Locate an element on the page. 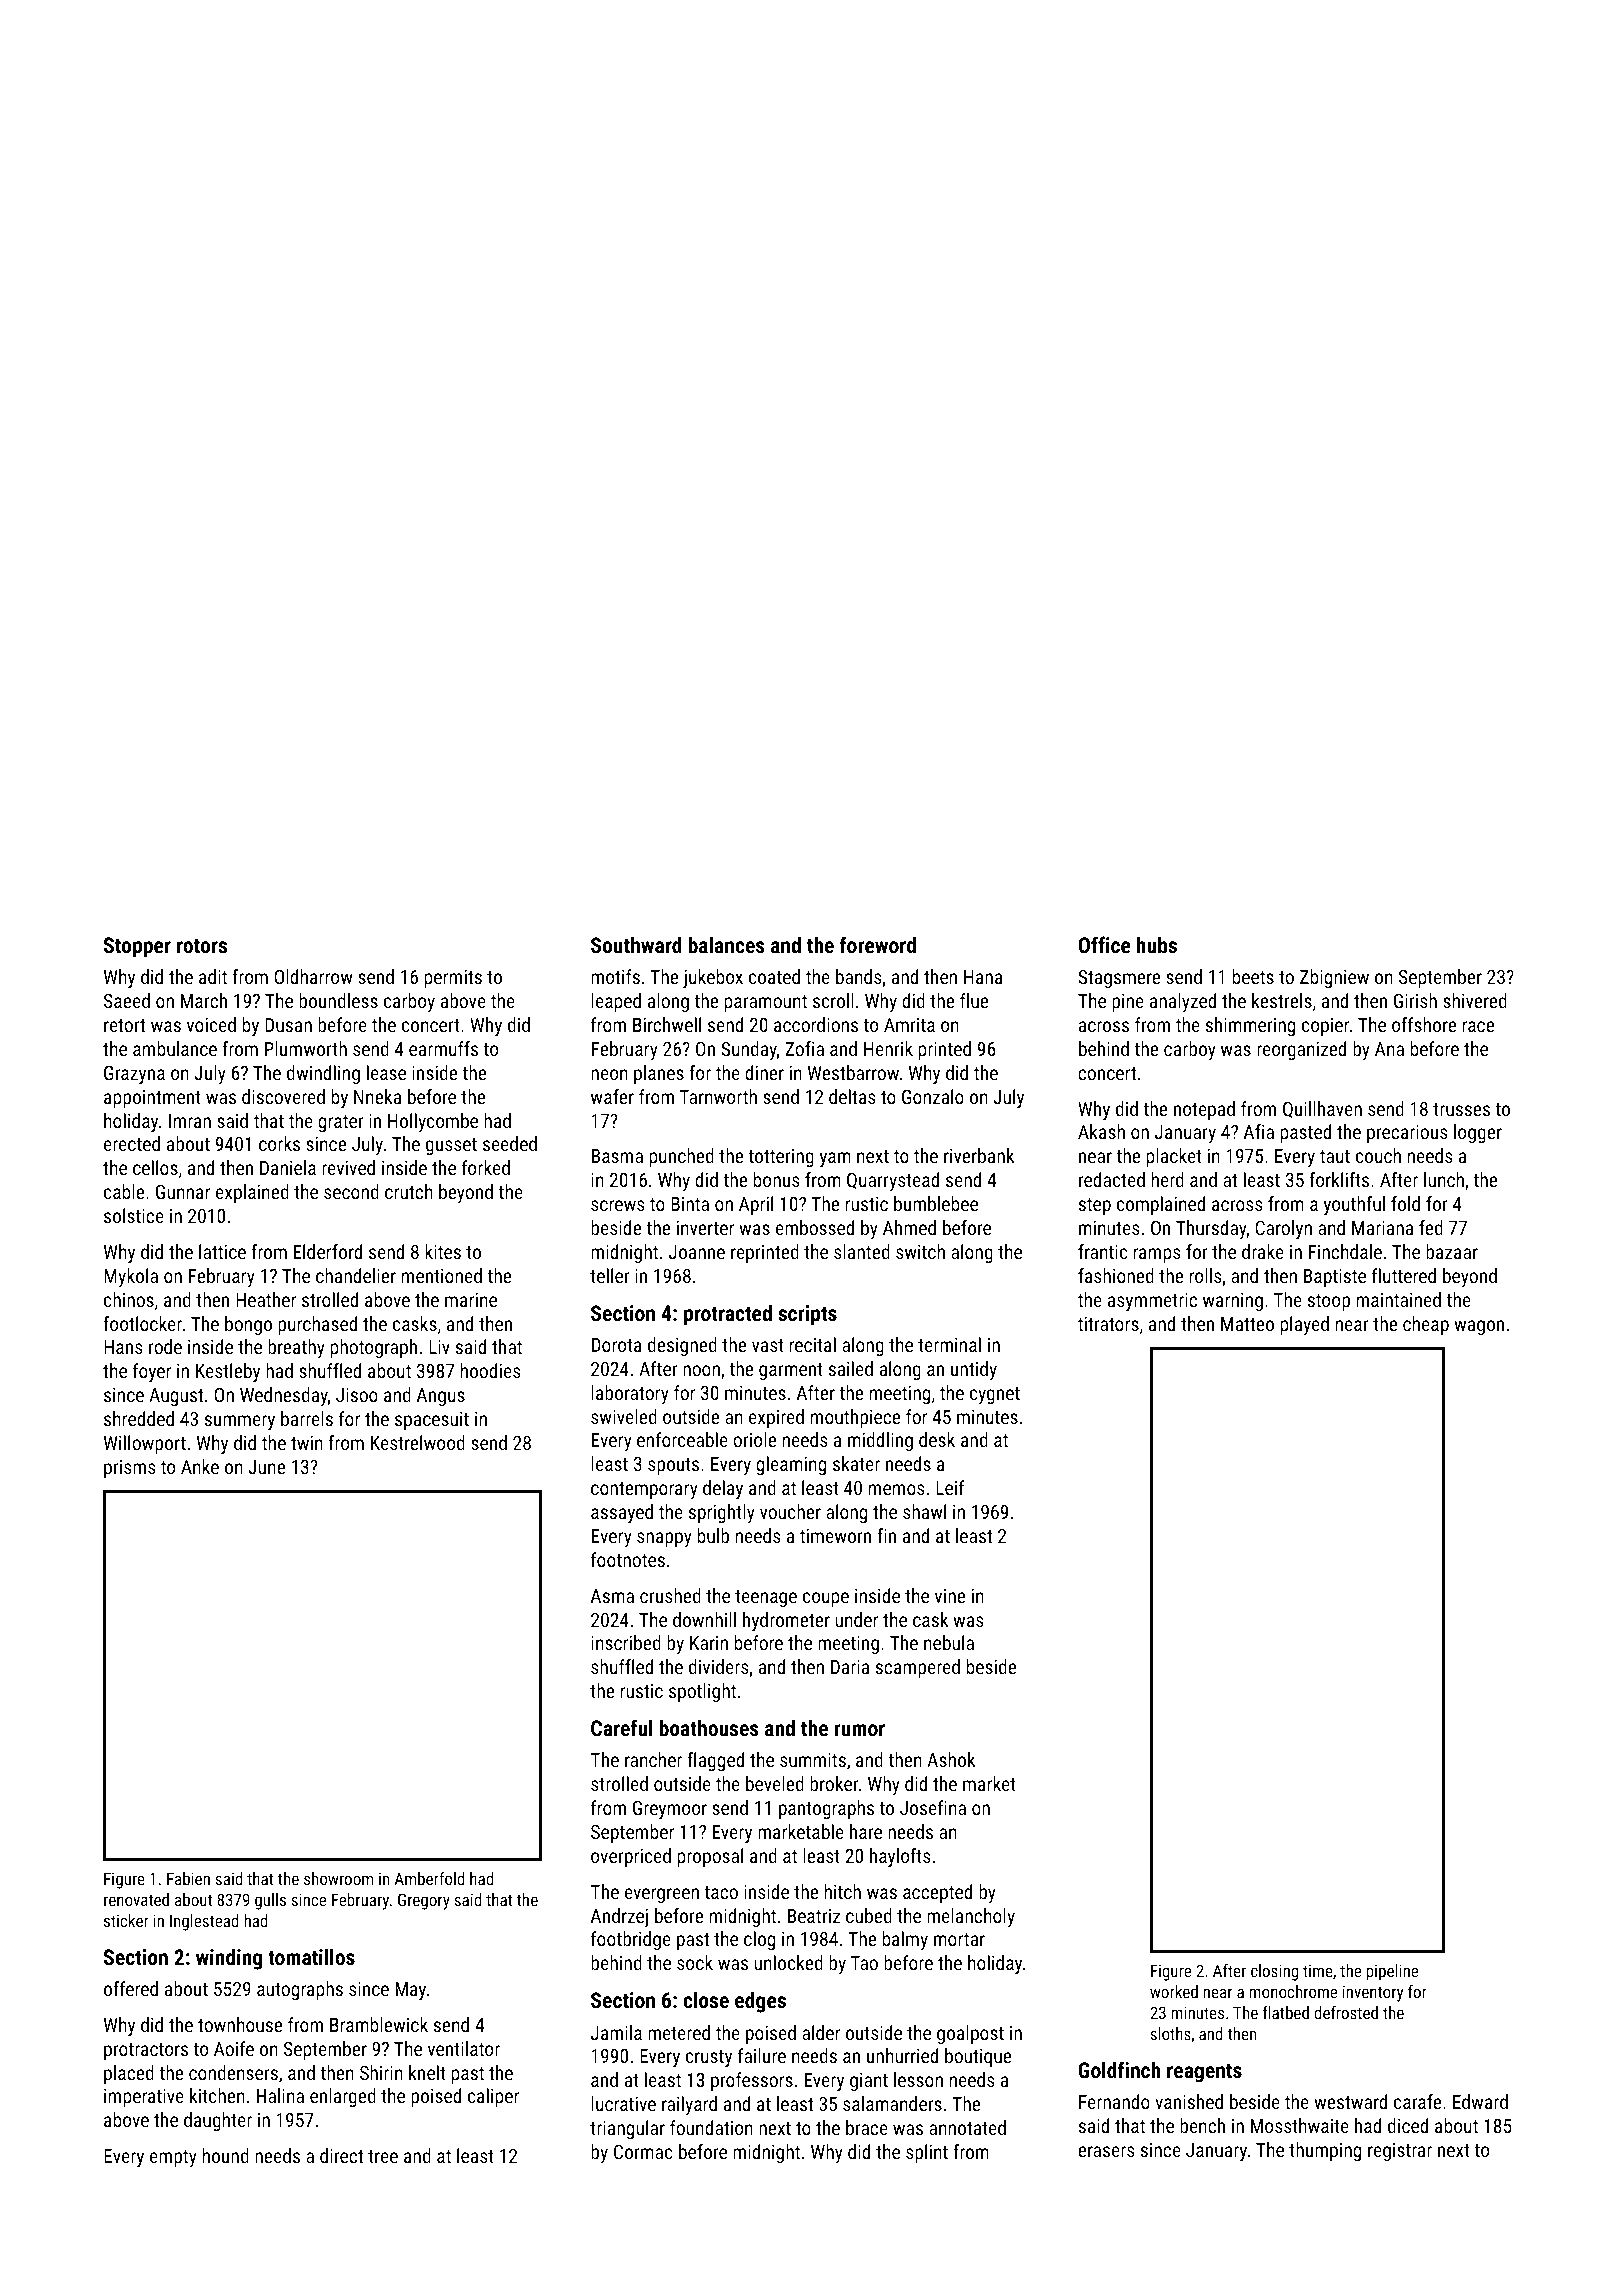  foreword is located at coordinates (878, 944).
